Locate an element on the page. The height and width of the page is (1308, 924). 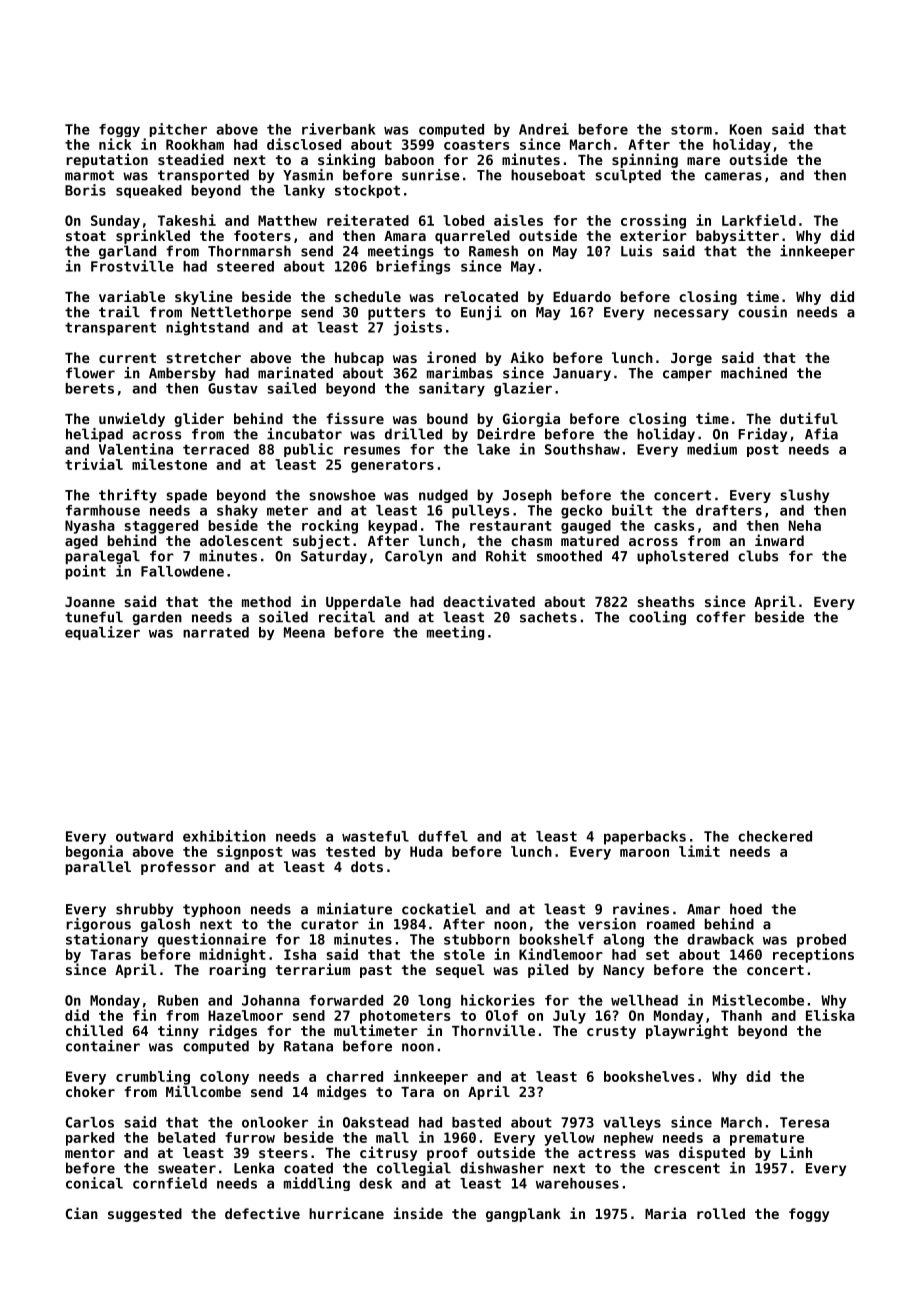
exhibition is located at coordinates (224, 836).
